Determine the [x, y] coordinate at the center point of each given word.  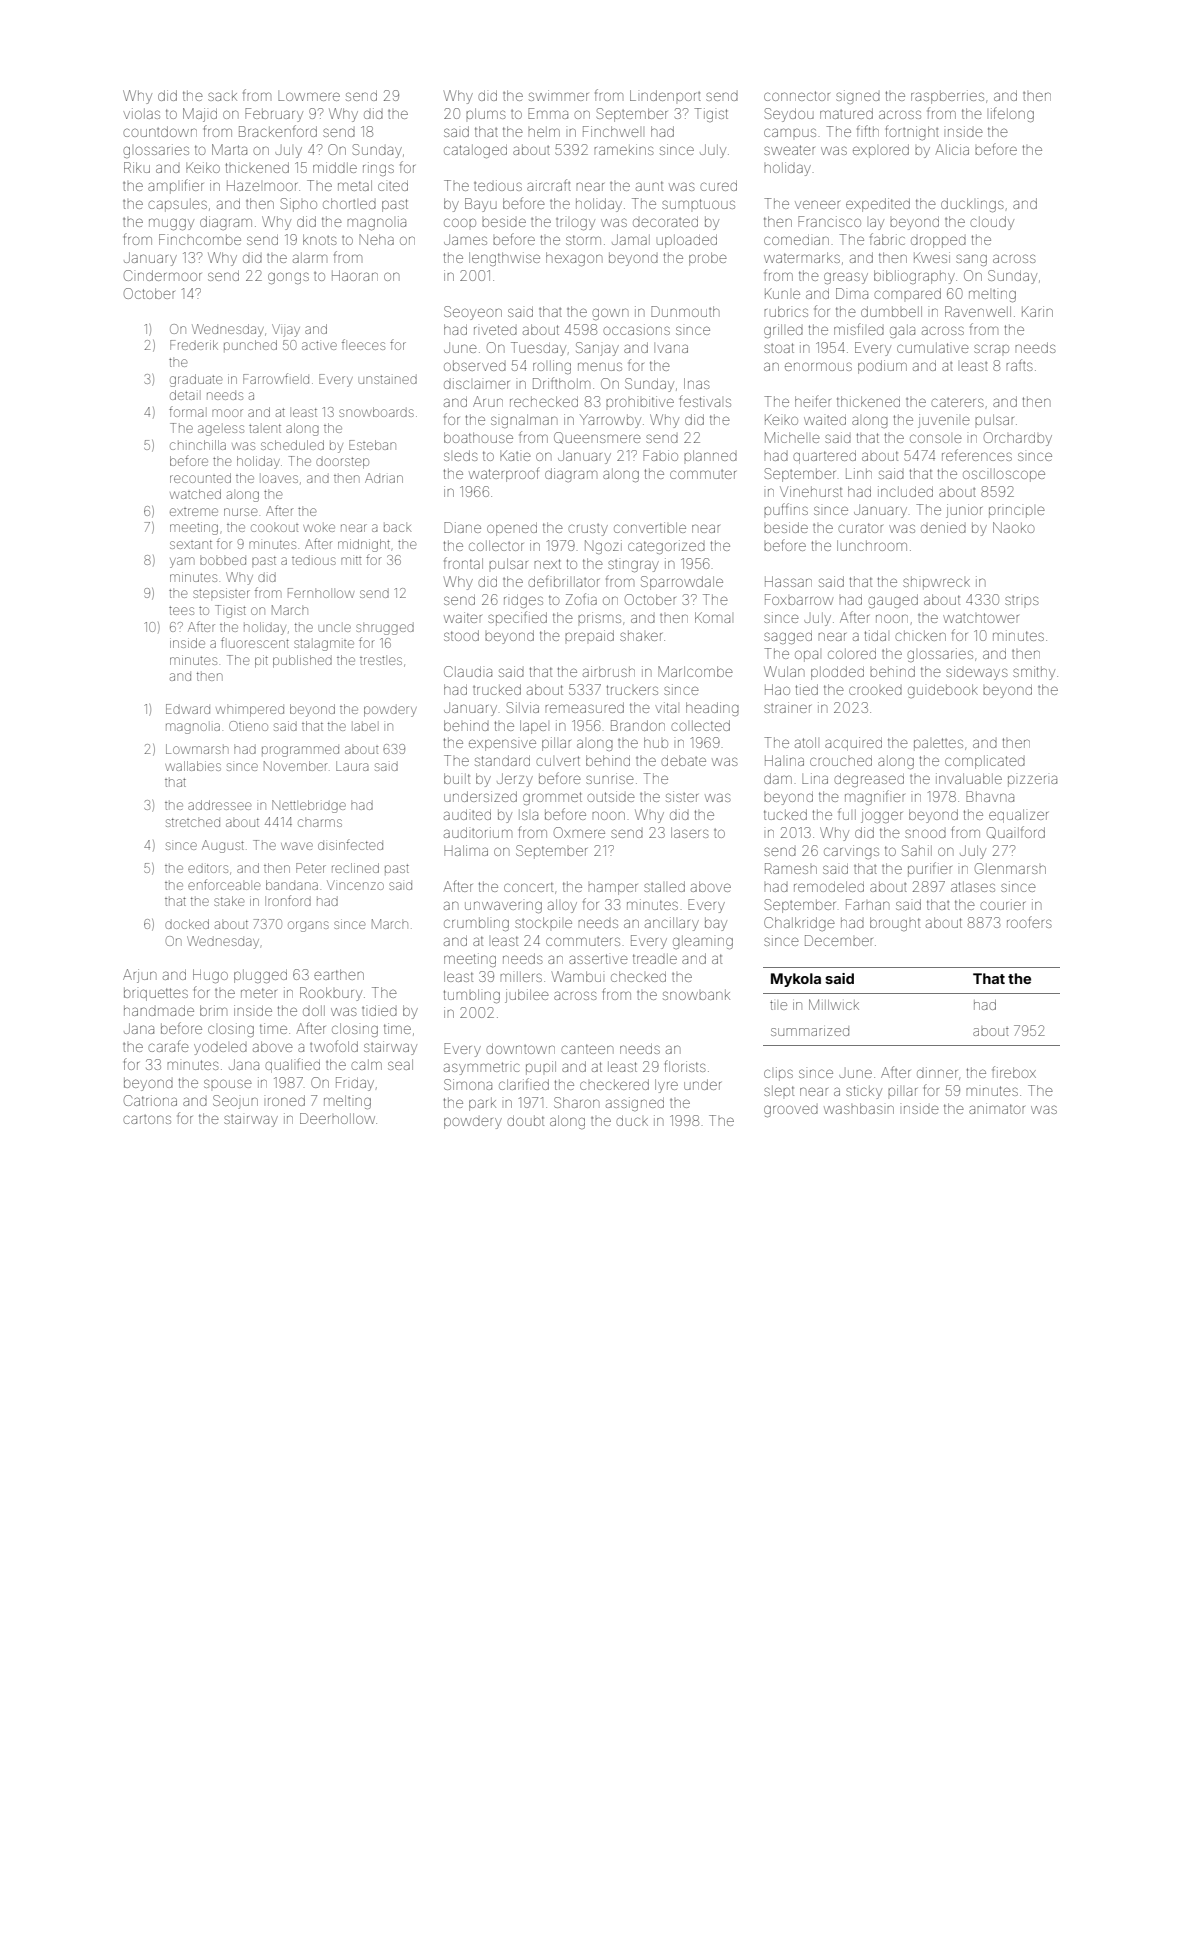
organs [308, 926]
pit [261, 661]
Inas [697, 383]
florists [685, 1066]
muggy [171, 224]
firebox [1014, 1072]
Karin [1037, 311]
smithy [1034, 673]
